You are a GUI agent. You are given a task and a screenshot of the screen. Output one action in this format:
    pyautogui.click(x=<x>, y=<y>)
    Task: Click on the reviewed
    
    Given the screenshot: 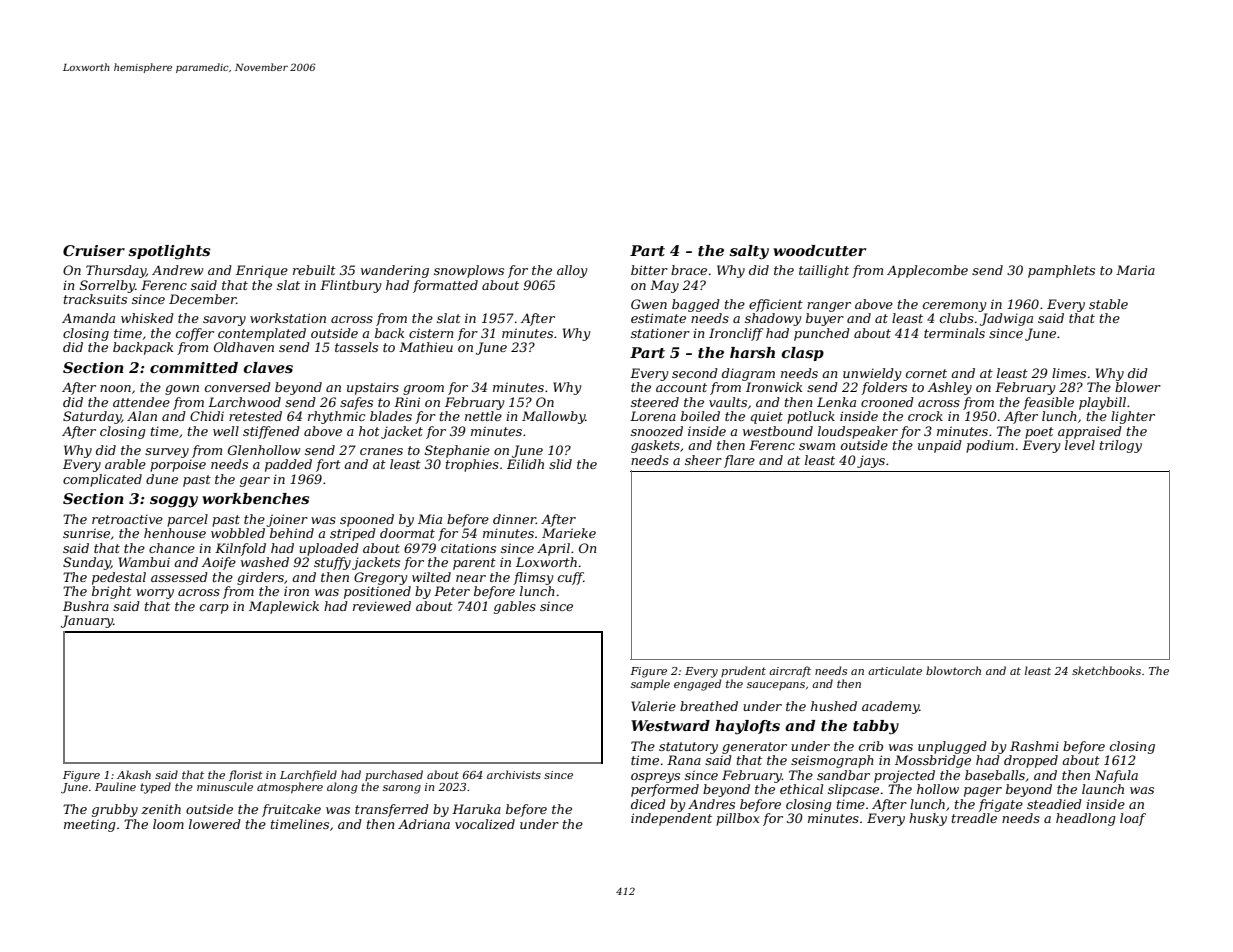 What is the action you would take?
    pyautogui.click(x=382, y=606)
